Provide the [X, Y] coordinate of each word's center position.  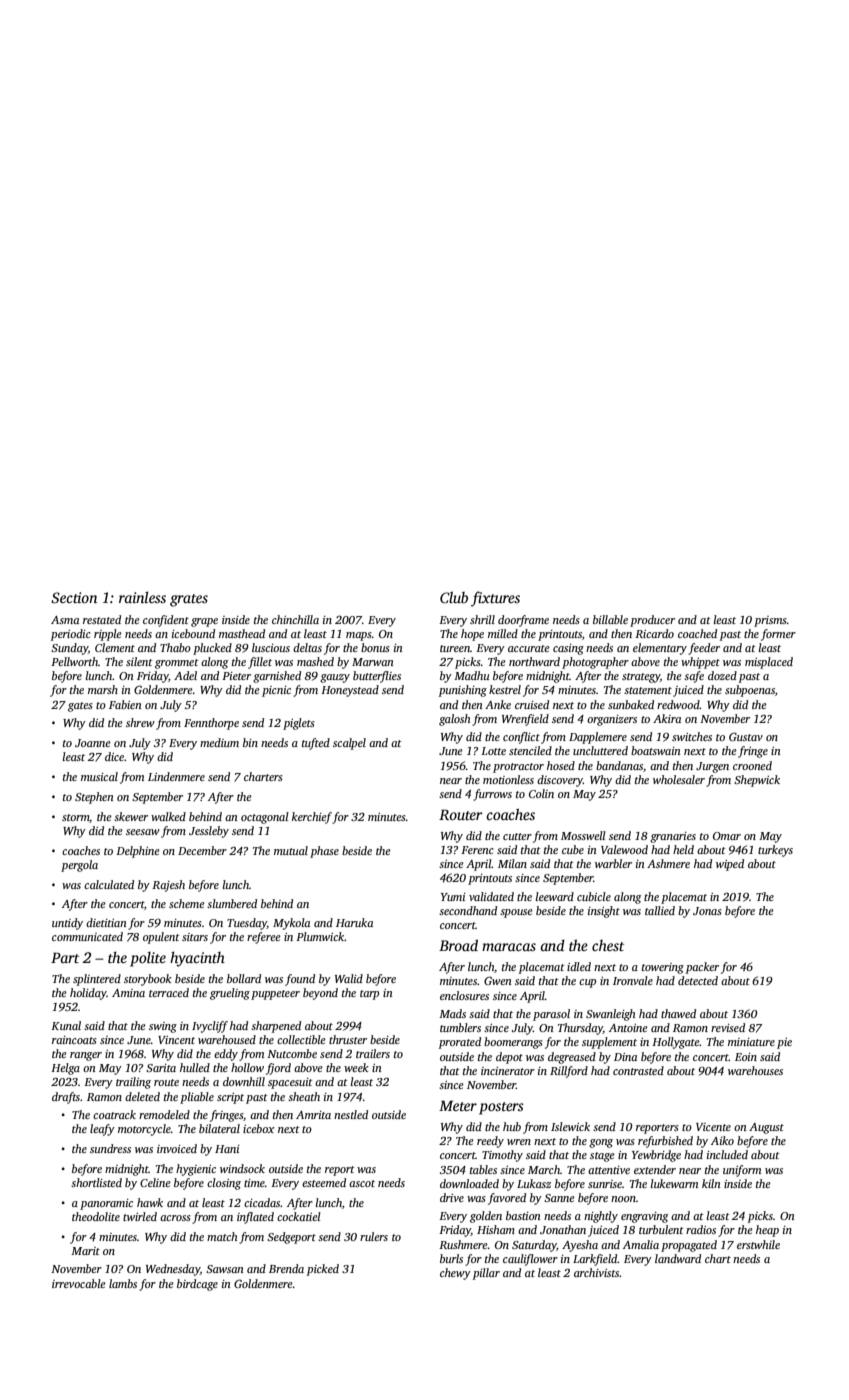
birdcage [197, 1285]
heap [767, 1231]
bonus [375, 647]
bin [250, 742]
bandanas [619, 765]
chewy [455, 1274]
